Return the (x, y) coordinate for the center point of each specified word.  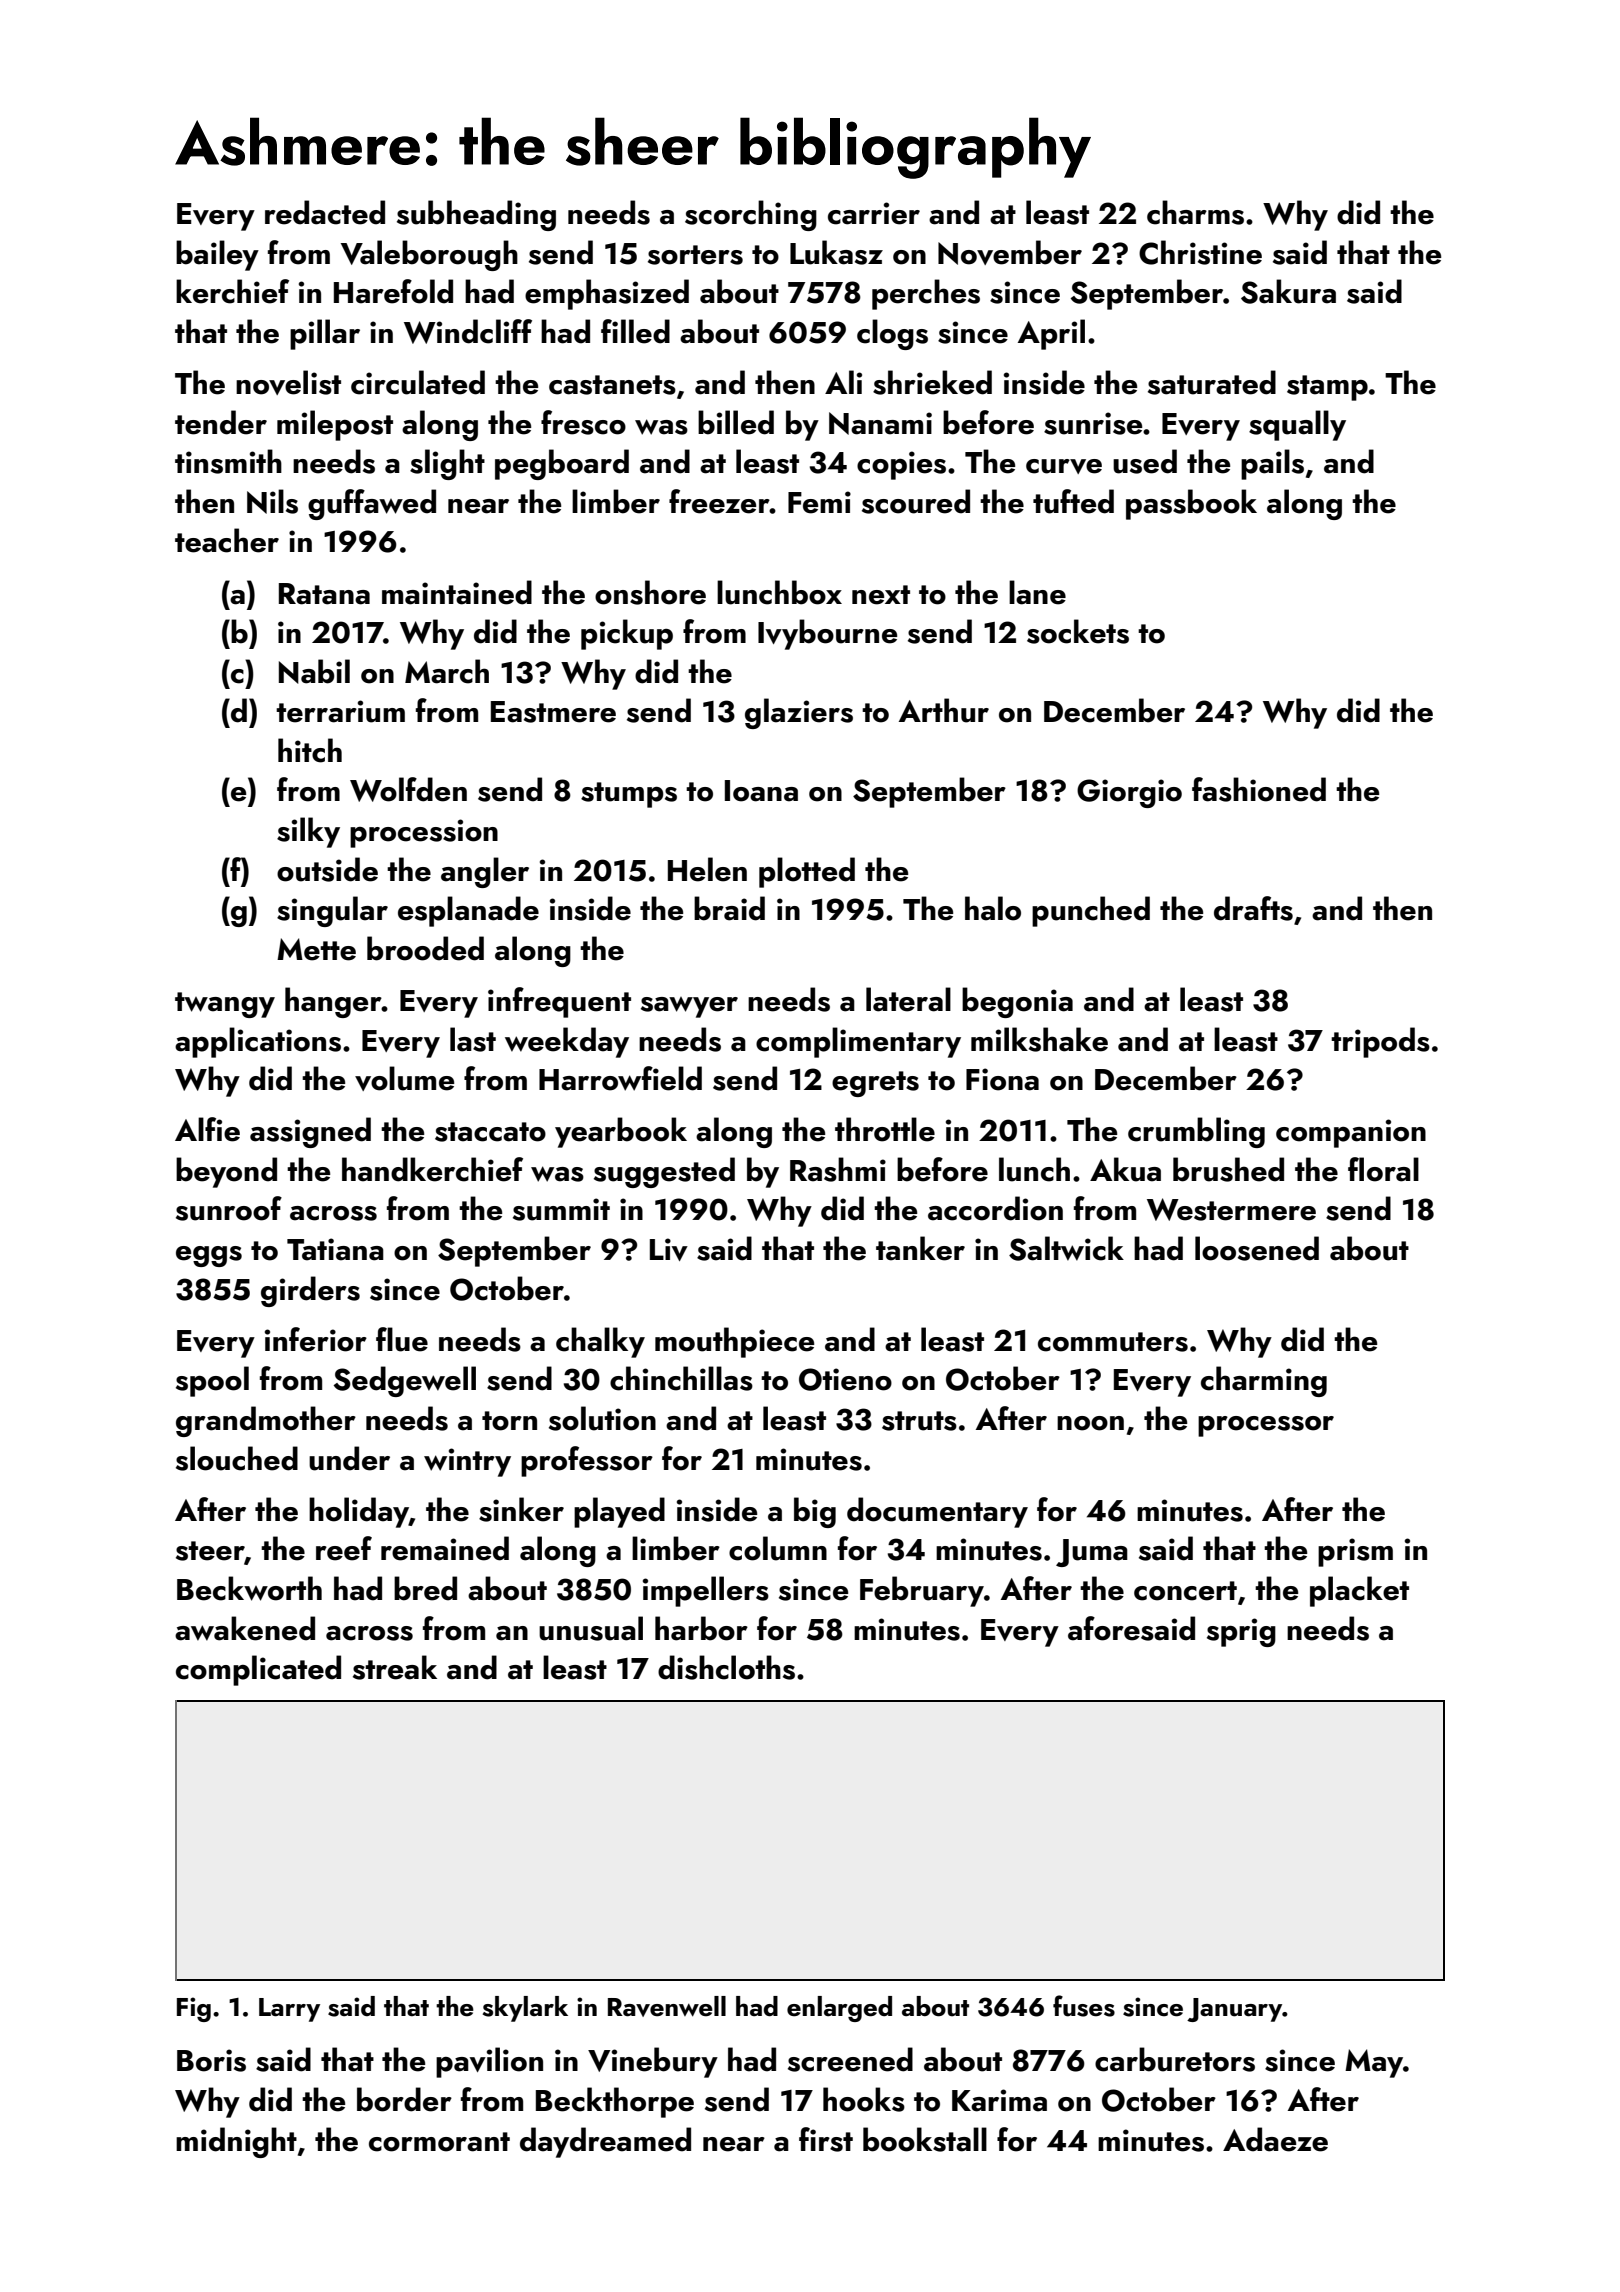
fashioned (1259, 789)
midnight (236, 2142)
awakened (245, 1628)
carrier (874, 213)
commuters (1113, 1342)
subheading (476, 215)
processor (1266, 1426)
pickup (627, 634)
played (619, 1512)
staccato (490, 1132)
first (826, 2139)
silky (308, 832)
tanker (920, 1248)
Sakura (1288, 291)
